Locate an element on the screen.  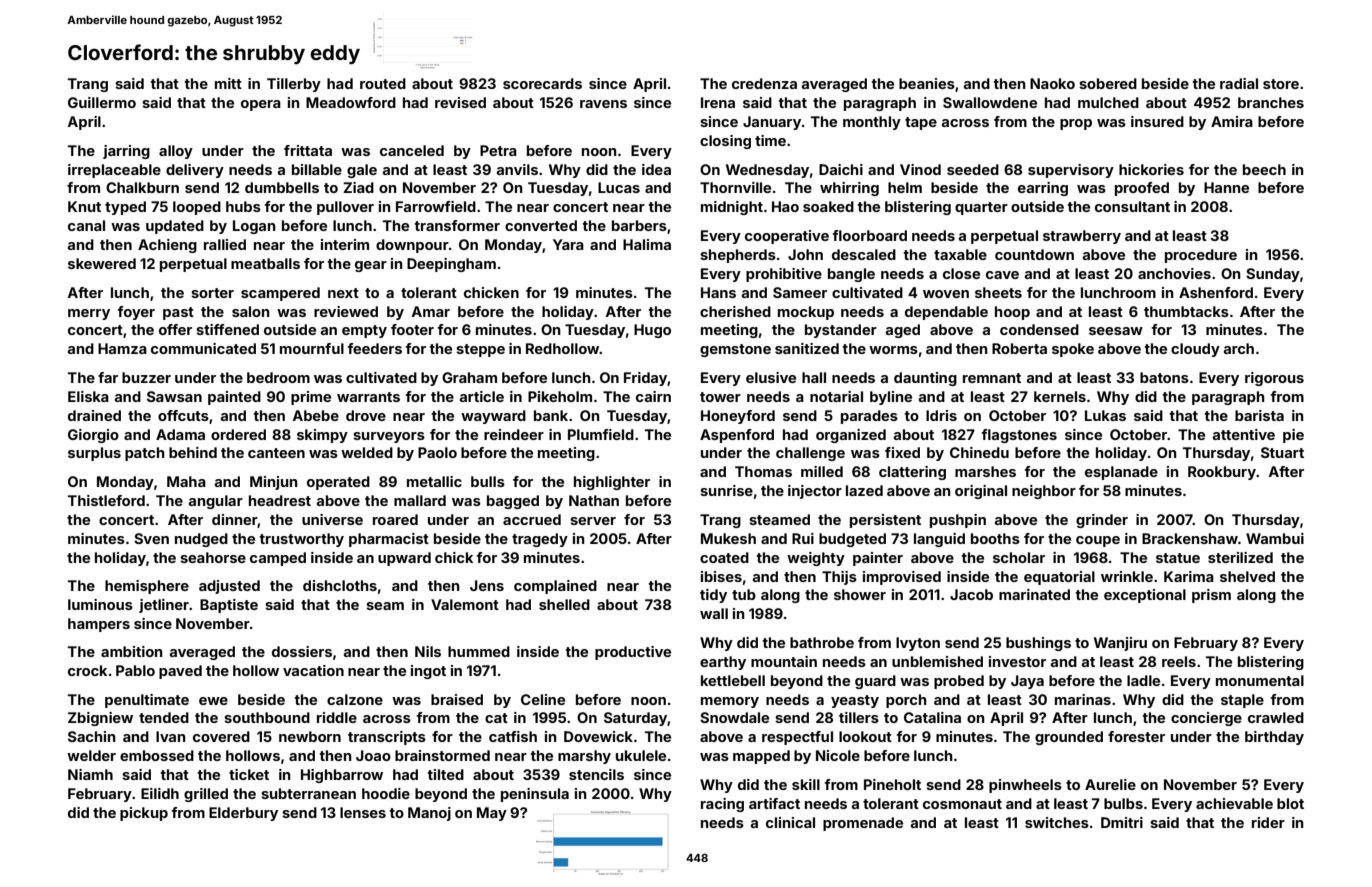
cave is located at coordinates (1002, 275).
